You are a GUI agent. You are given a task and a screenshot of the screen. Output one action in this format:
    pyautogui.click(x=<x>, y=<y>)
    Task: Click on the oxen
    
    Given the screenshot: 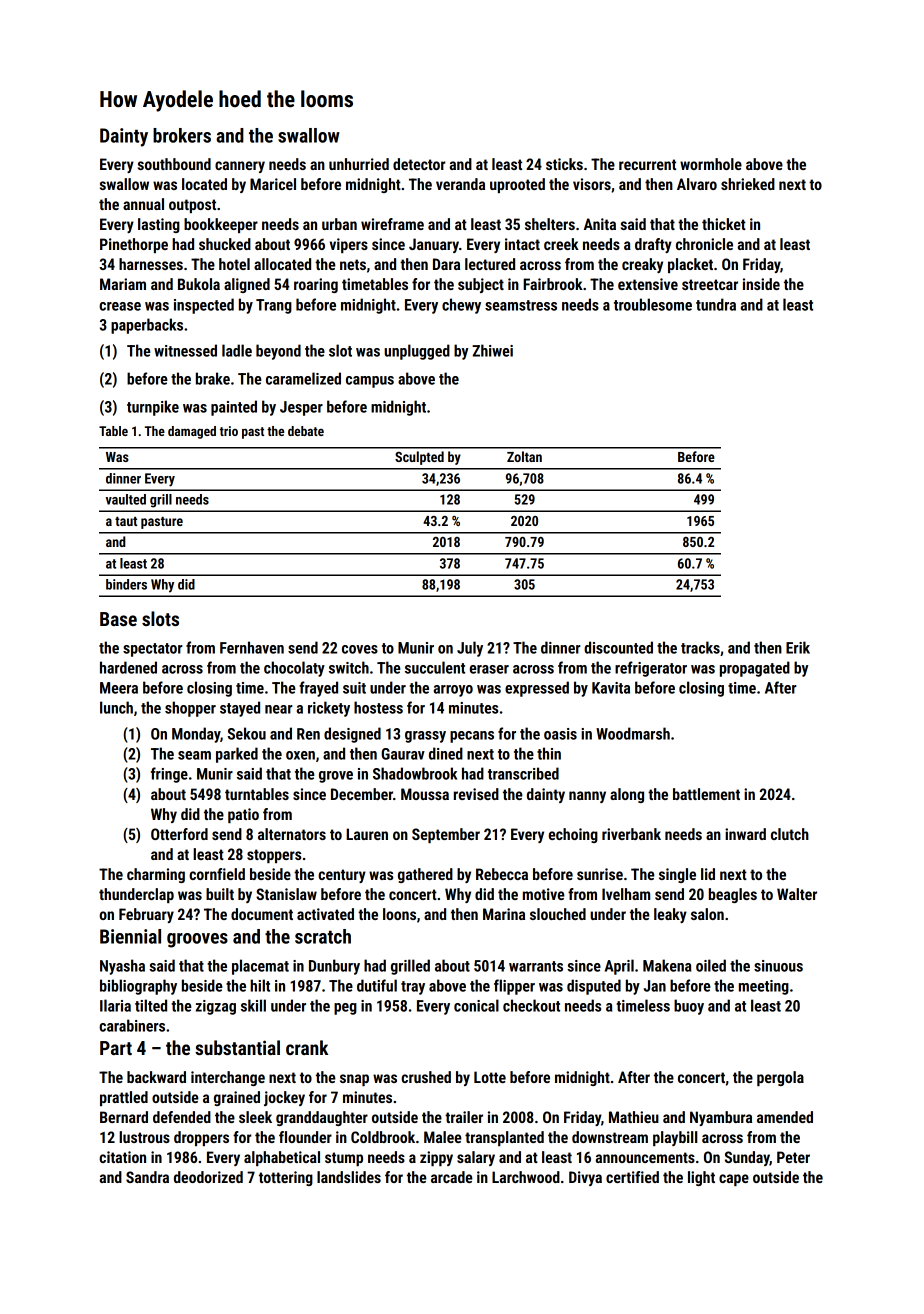 What is the action you would take?
    pyautogui.click(x=300, y=755)
